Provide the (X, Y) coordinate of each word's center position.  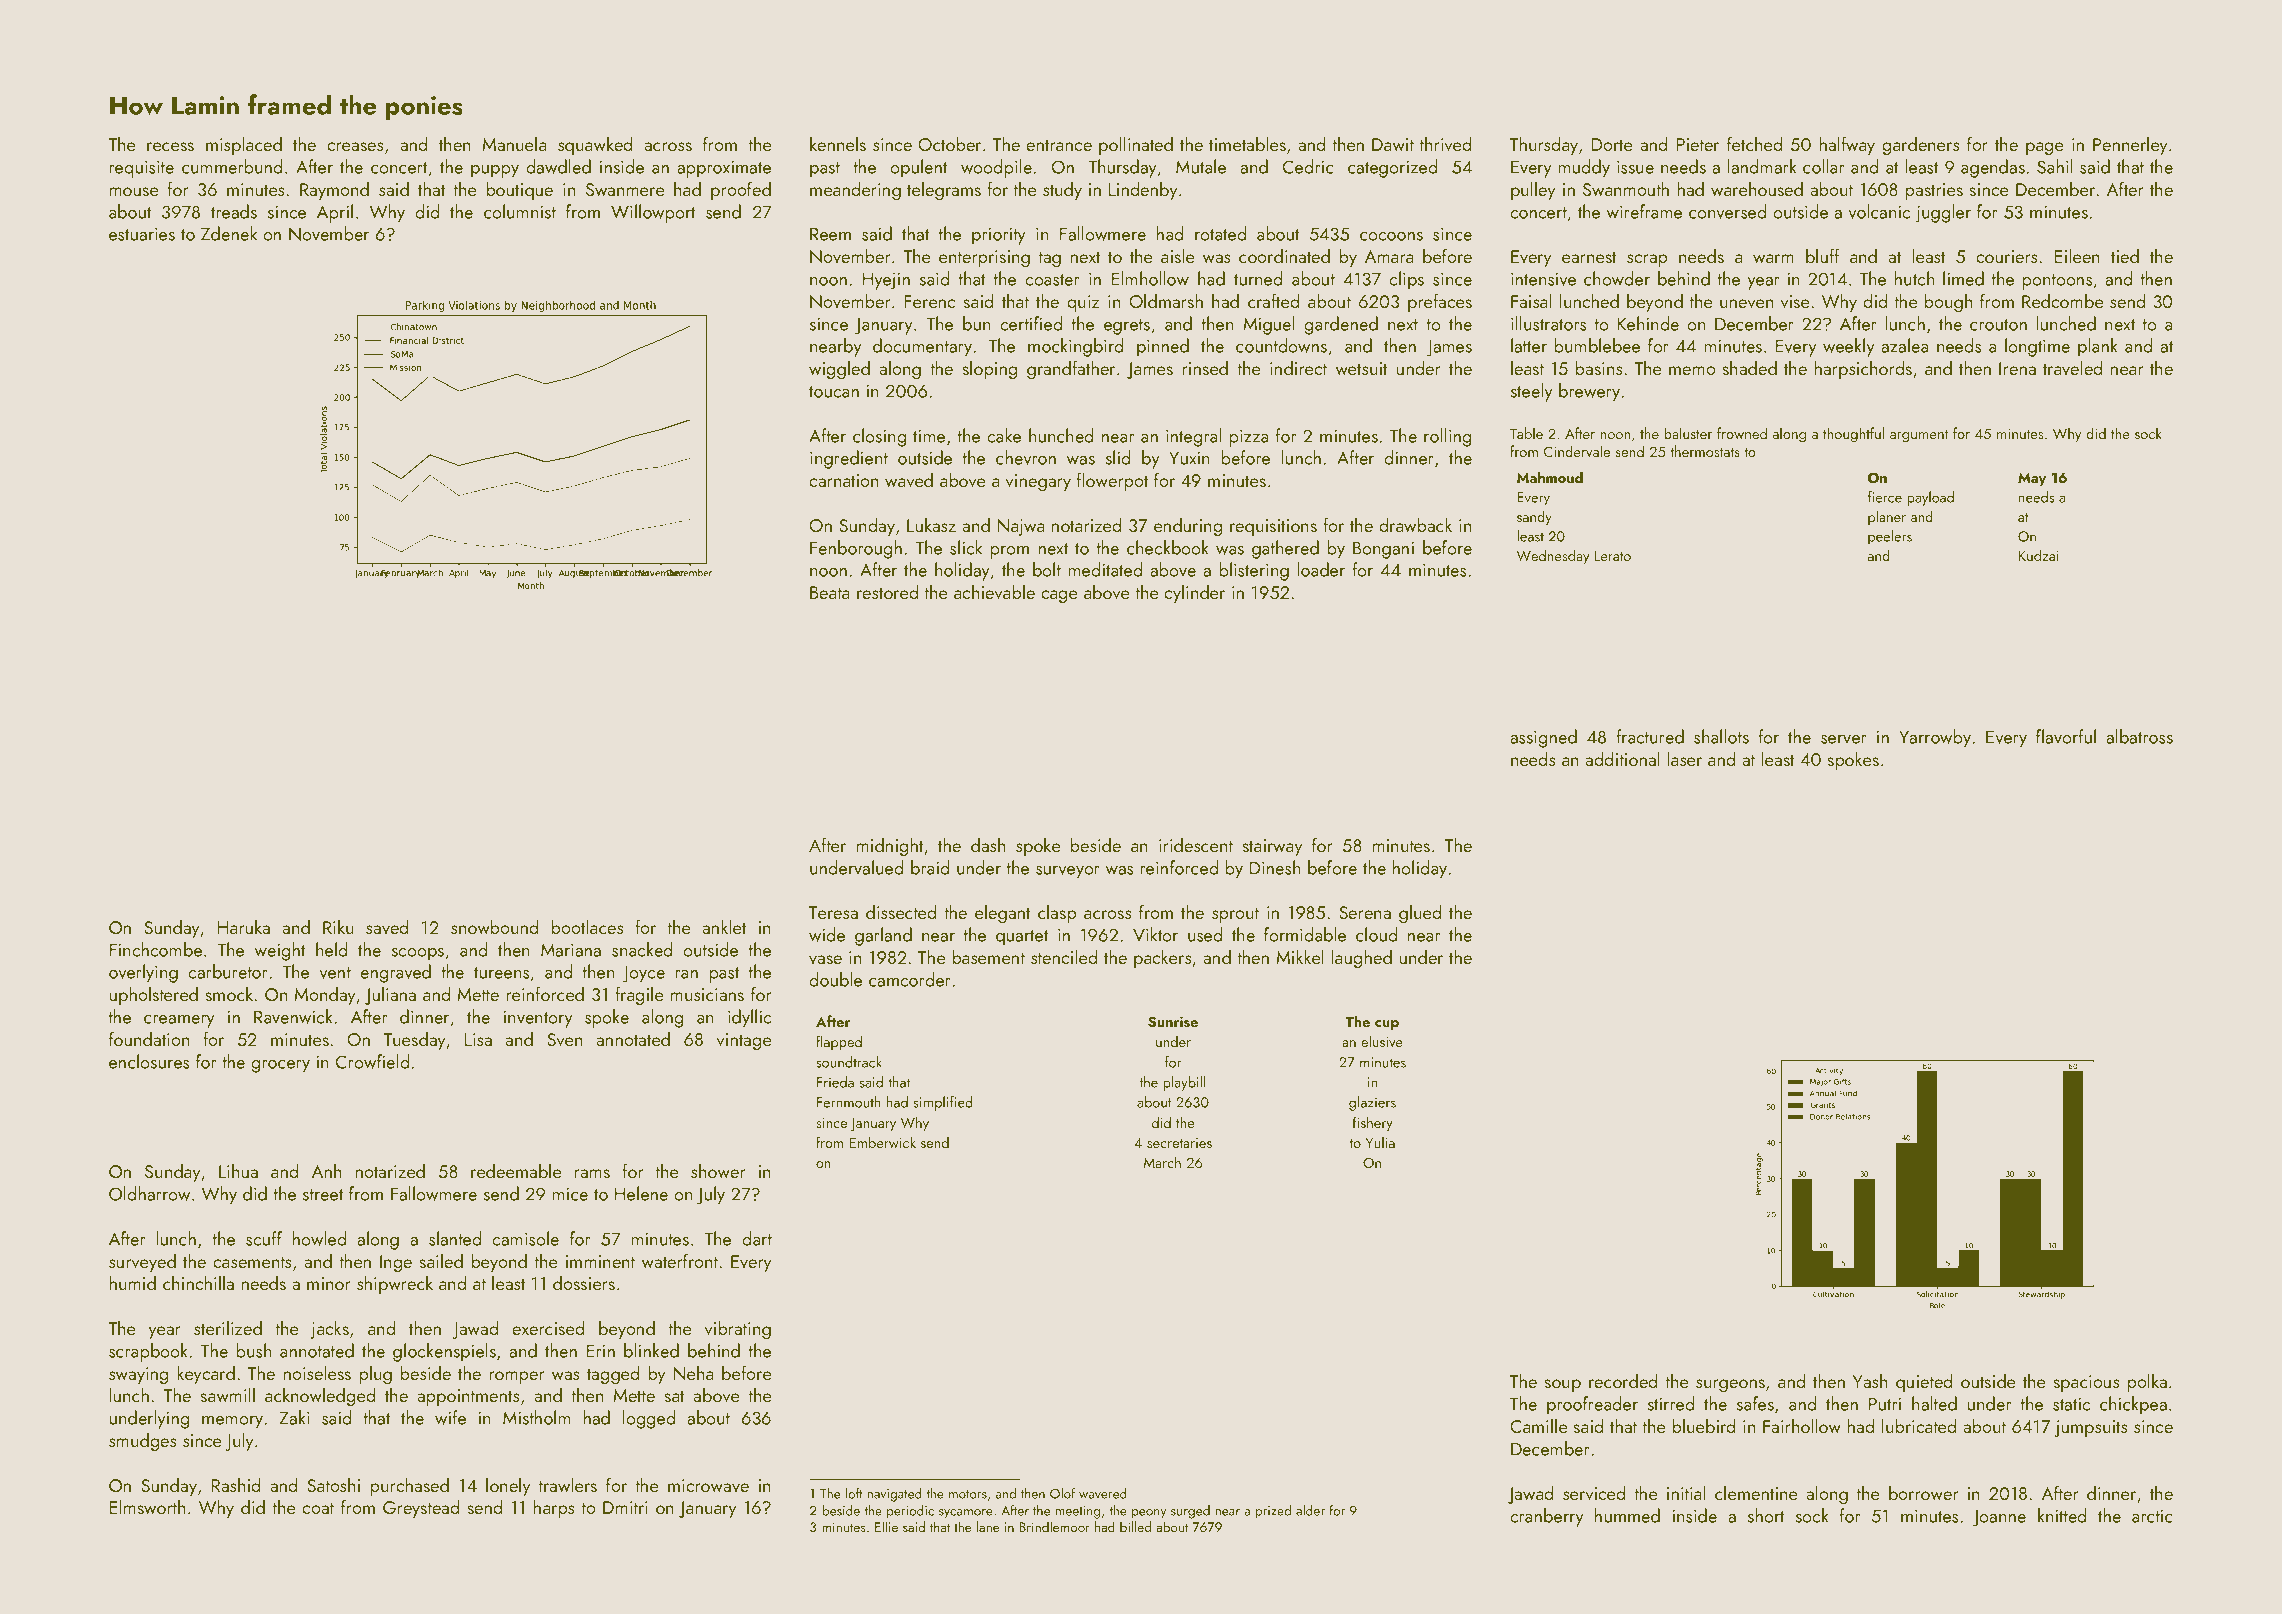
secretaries (1179, 1143)
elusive (1382, 1041)
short (1766, 1515)
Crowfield (372, 1061)
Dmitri (625, 1507)
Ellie (886, 1526)
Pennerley (2130, 146)
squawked (595, 146)
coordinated (1284, 256)
